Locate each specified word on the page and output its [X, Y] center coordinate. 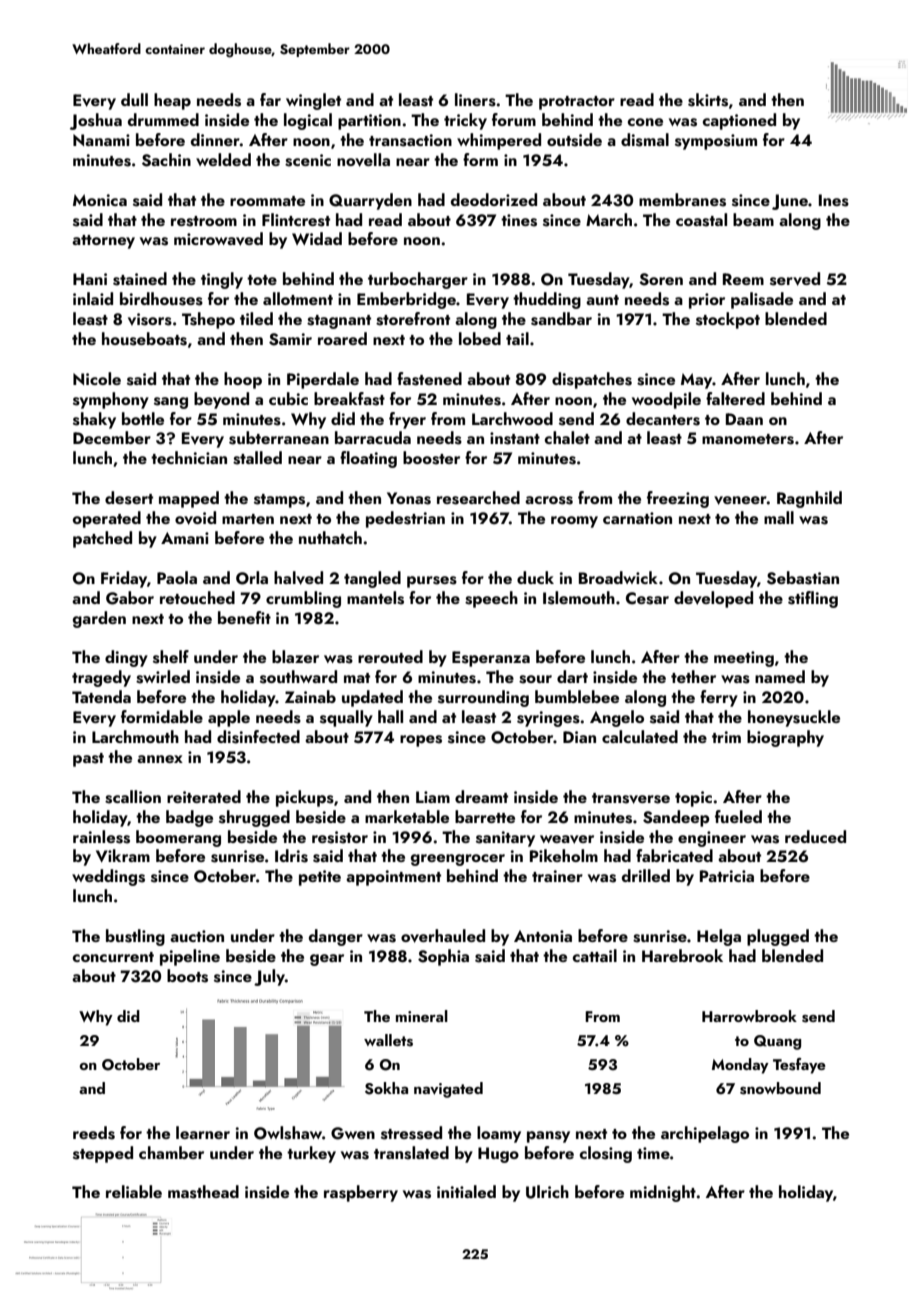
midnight [663, 1193]
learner [203, 1132]
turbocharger [418, 280]
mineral [422, 1016]
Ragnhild [809, 499]
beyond [221, 400]
